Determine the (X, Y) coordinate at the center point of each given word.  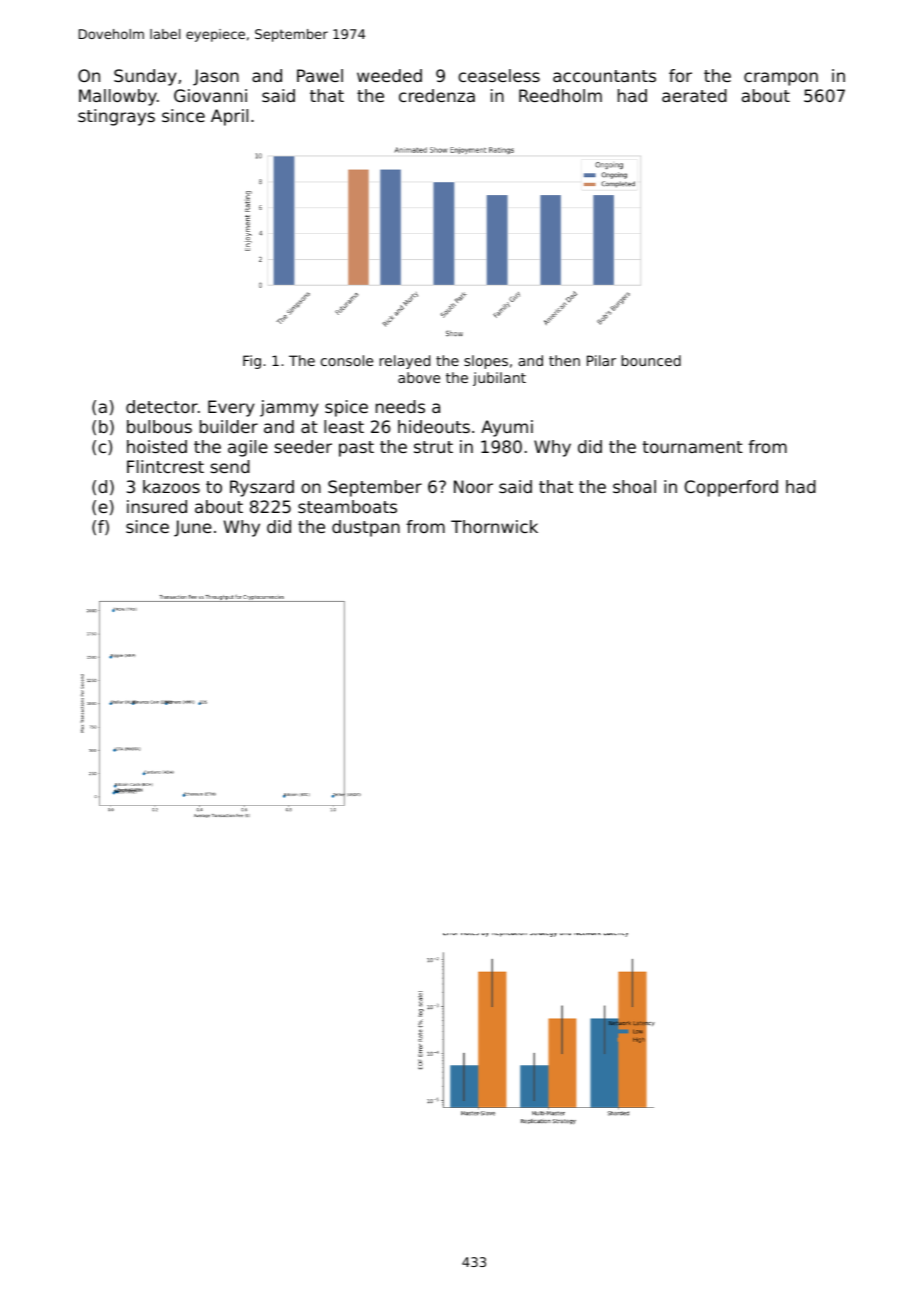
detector (162, 406)
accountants (604, 76)
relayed (405, 362)
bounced (651, 360)
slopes (486, 362)
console (347, 360)
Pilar (601, 360)
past (356, 449)
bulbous (159, 426)
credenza (437, 95)
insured (157, 506)
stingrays (116, 117)
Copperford (731, 488)
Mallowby (118, 97)
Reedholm (560, 95)
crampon (781, 79)
